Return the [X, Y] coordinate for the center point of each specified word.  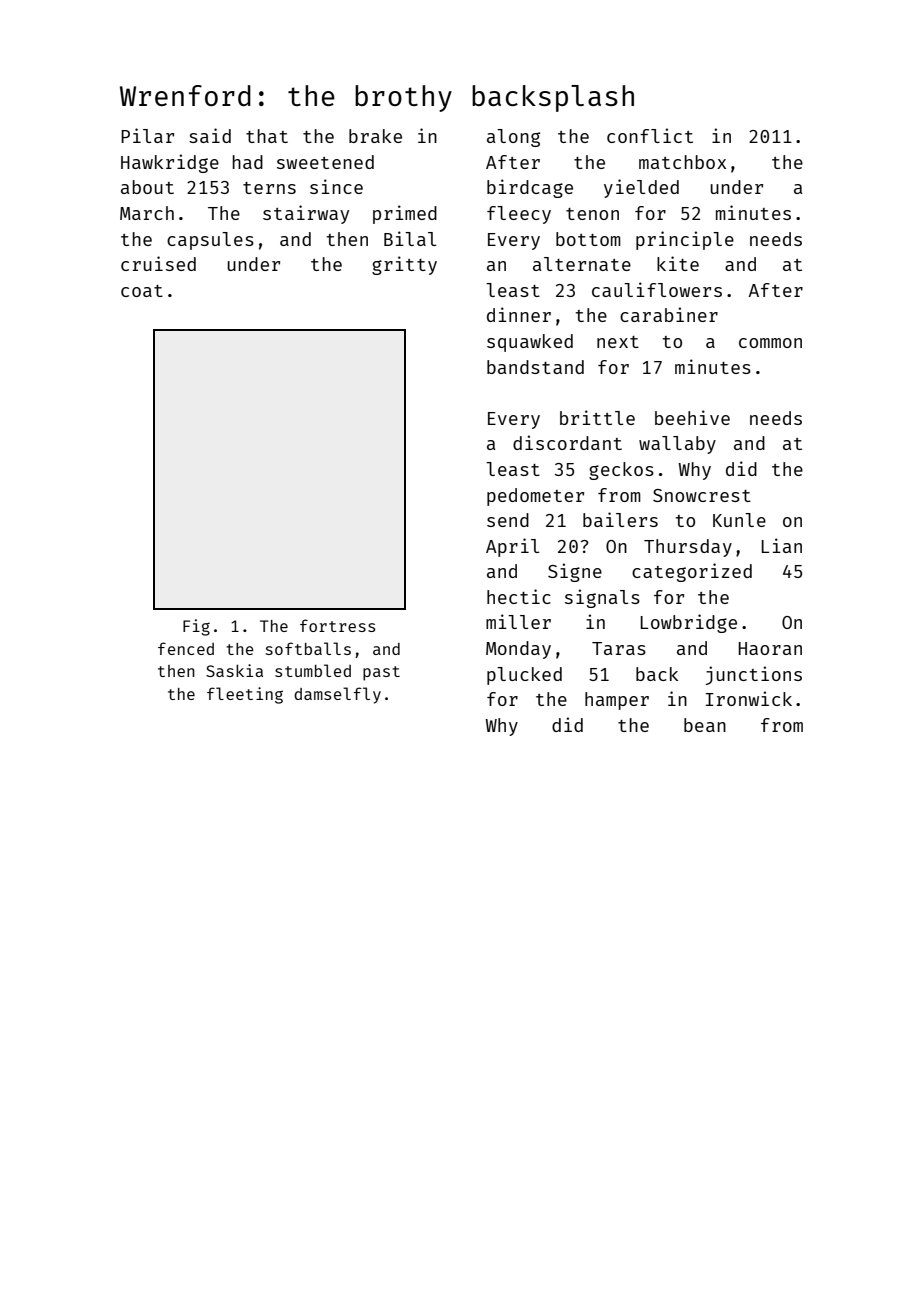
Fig [196, 627]
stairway [306, 214]
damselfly [337, 695]
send [508, 520]
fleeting [245, 695]
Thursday [688, 548]
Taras [619, 648]
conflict [650, 135]
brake [375, 136]
